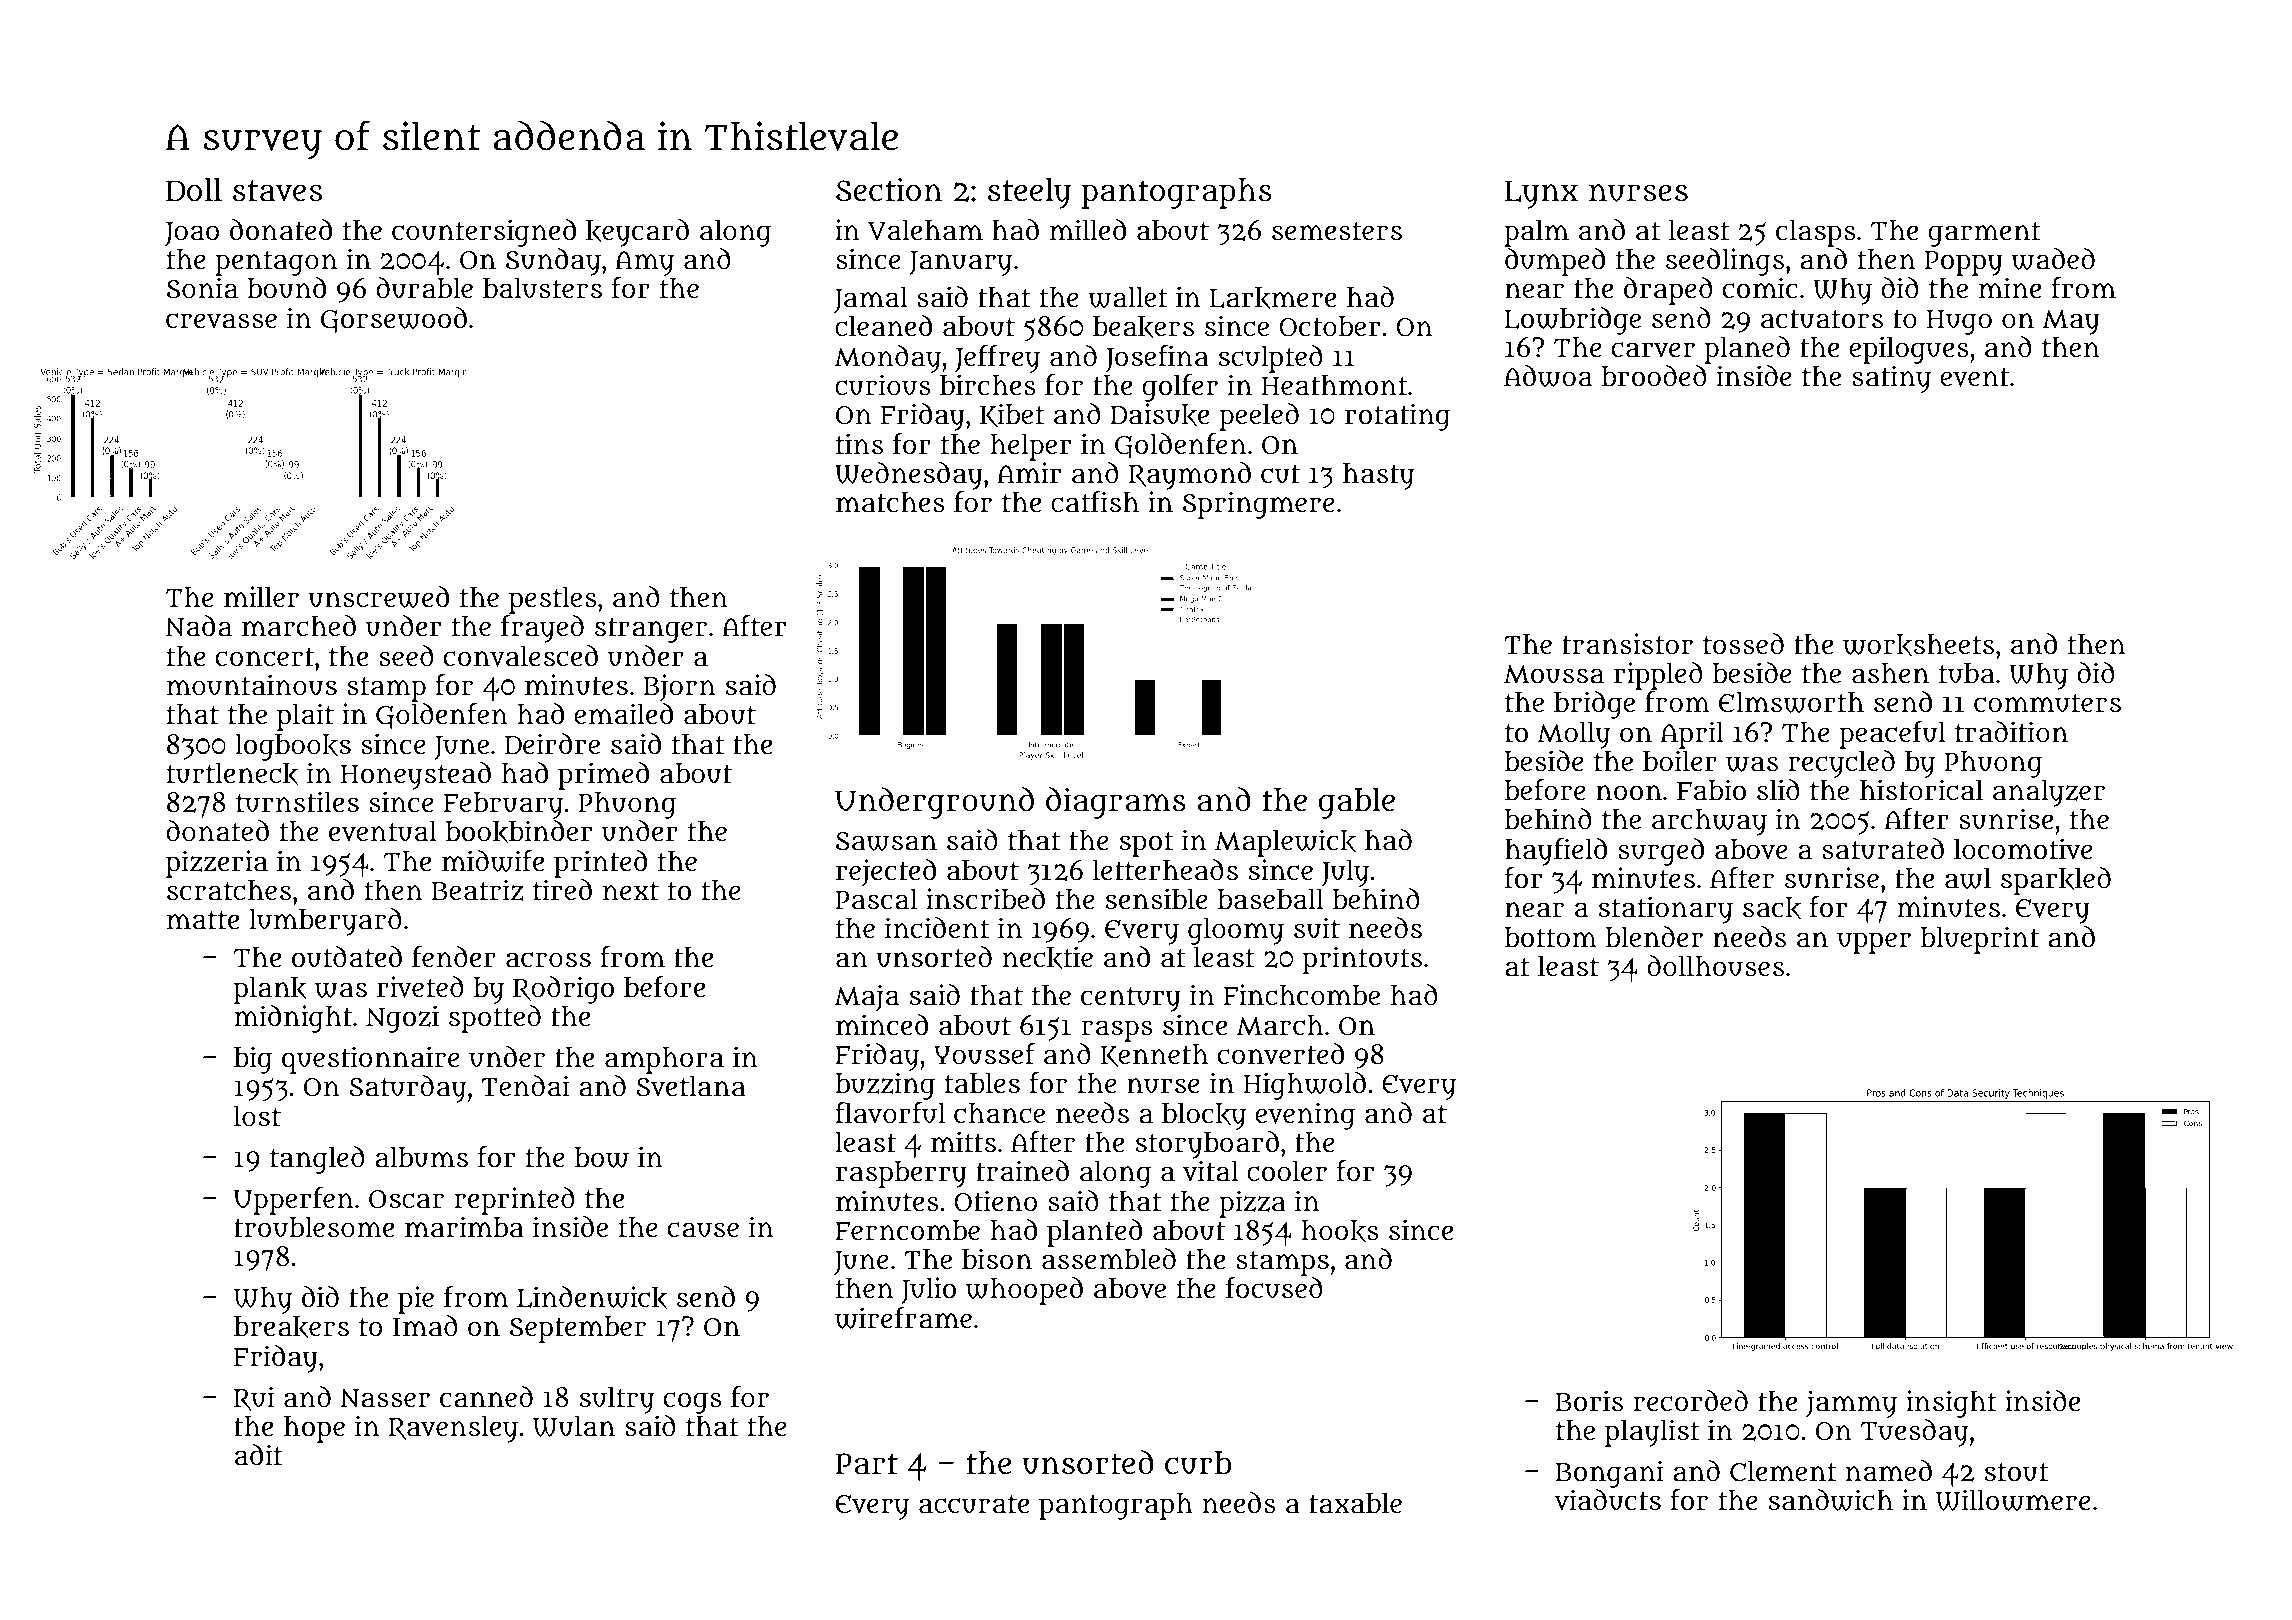 This screenshot has height=1620, width=2292. Describe the element at coordinates (291, 1327) in the screenshot. I see `breakers` at that location.
